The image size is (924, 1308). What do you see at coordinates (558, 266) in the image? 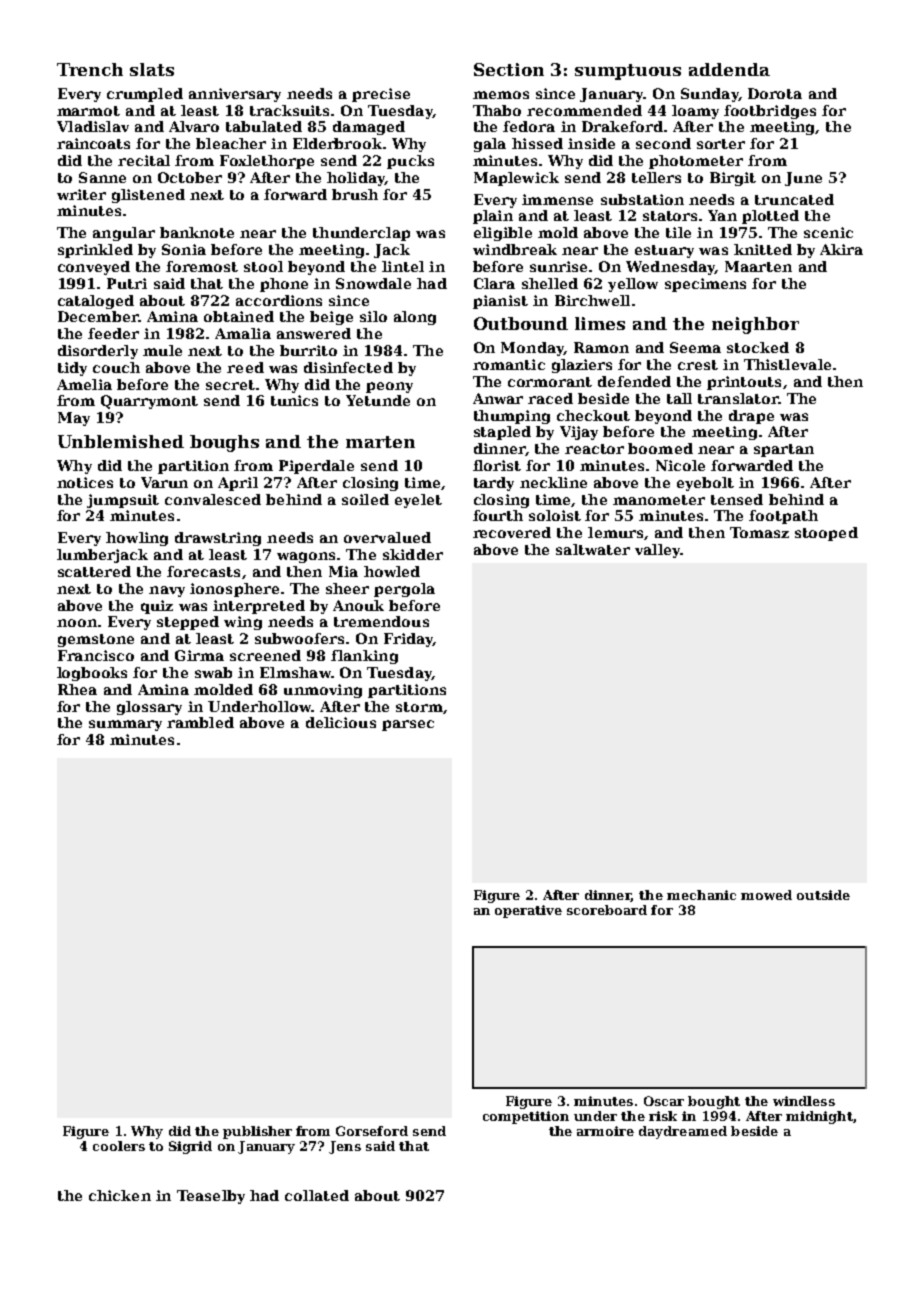
I see `sunrise` at bounding box center [558, 266].
